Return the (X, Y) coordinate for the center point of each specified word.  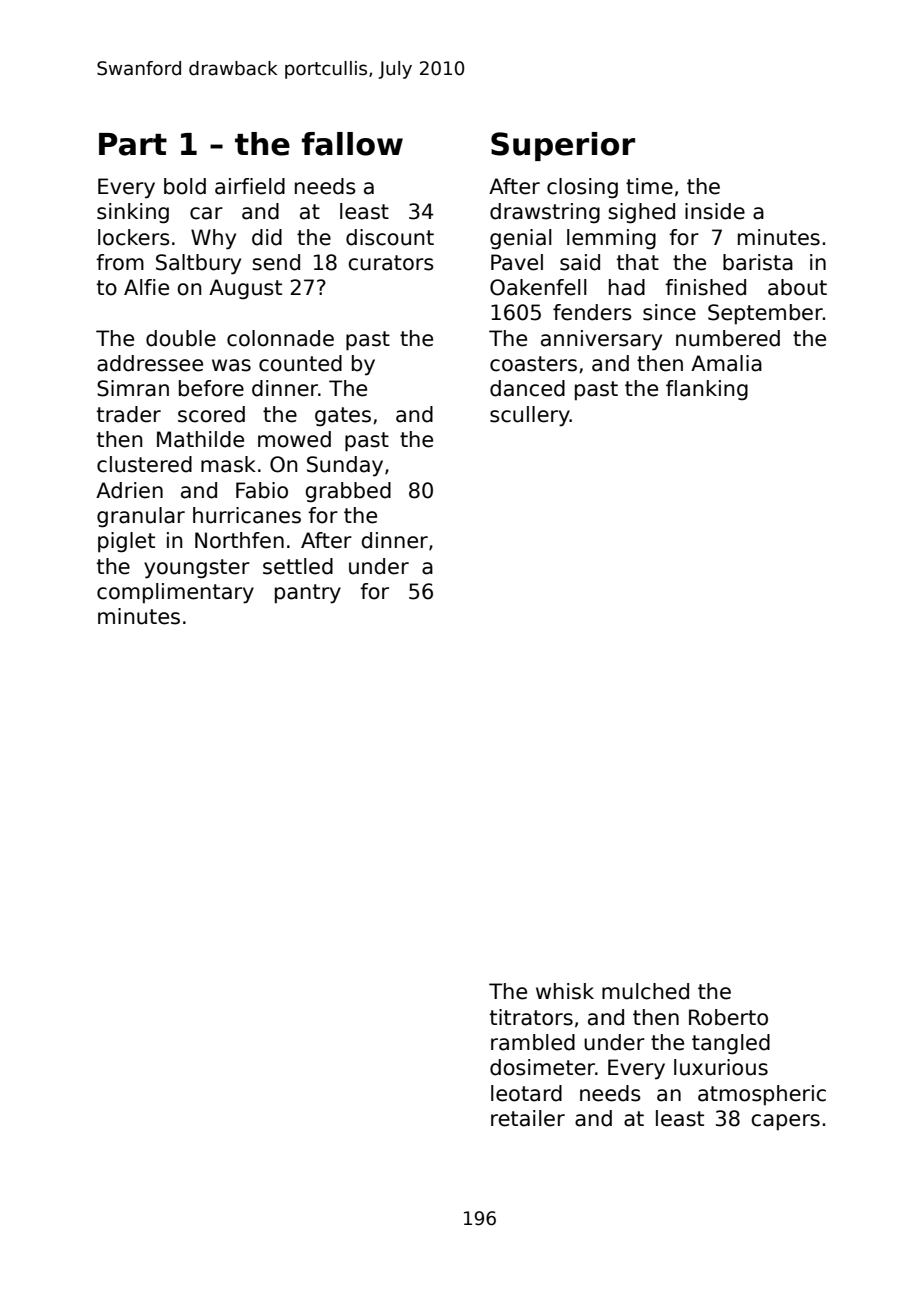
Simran (133, 388)
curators (391, 263)
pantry (308, 594)
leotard (526, 1093)
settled (298, 566)
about (797, 287)
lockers (134, 237)
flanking (707, 390)
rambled (533, 1042)
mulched (645, 991)
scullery (530, 416)
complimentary (175, 593)
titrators (531, 1017)
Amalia (726, 363)
